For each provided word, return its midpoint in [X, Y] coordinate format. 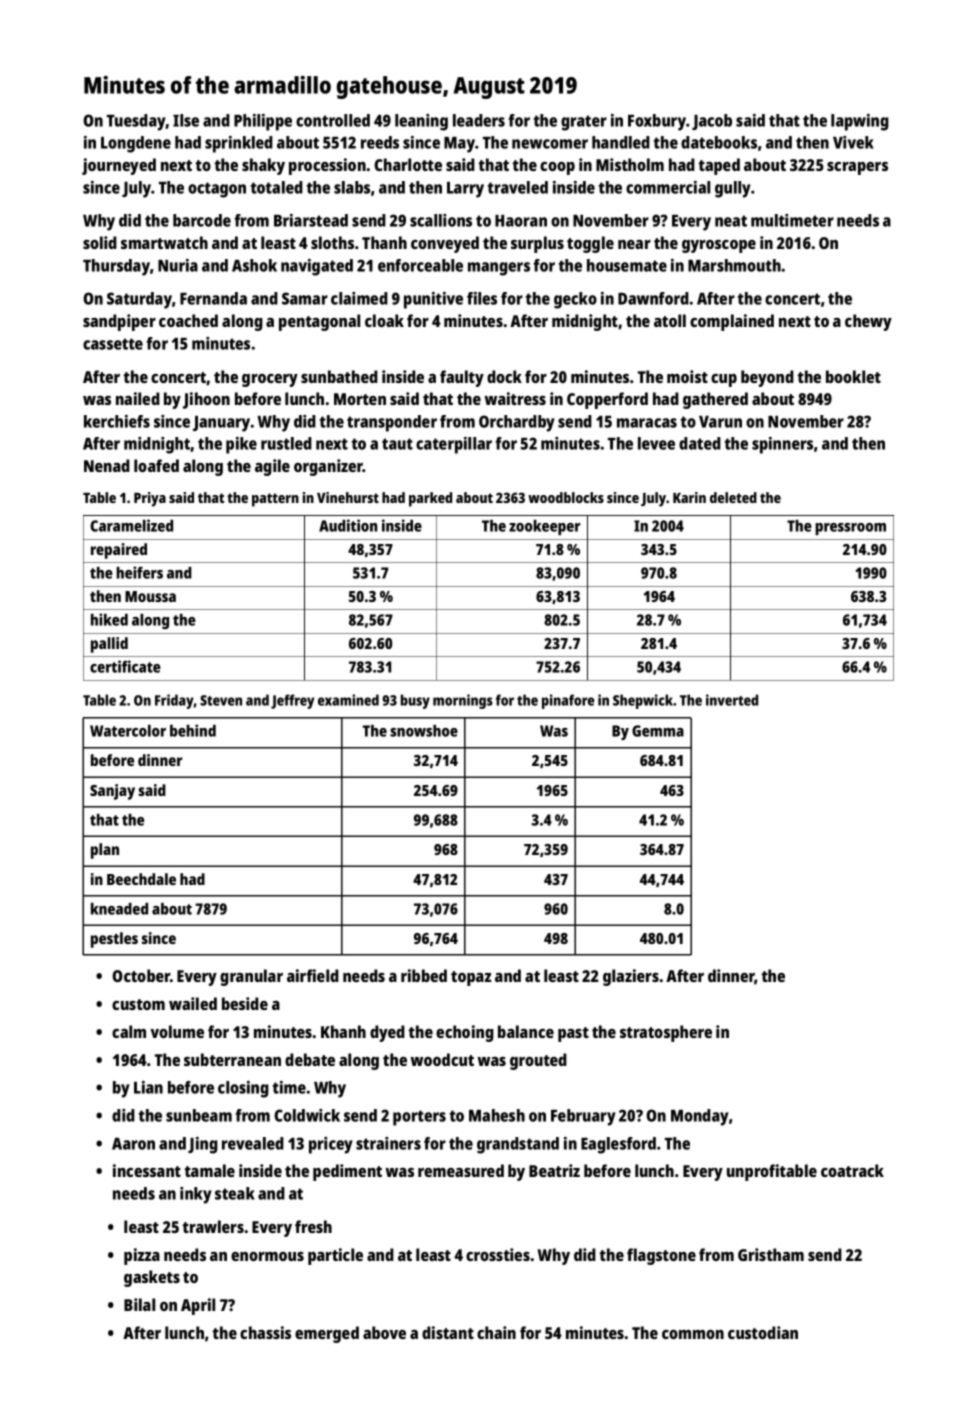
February [583, 1117]
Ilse [186, 120]
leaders [479, 120]
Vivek [853, 142]
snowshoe [424, 731]
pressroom [850, 529]
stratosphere [666, 1033]
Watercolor [128, 731]
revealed [253, 1143]
